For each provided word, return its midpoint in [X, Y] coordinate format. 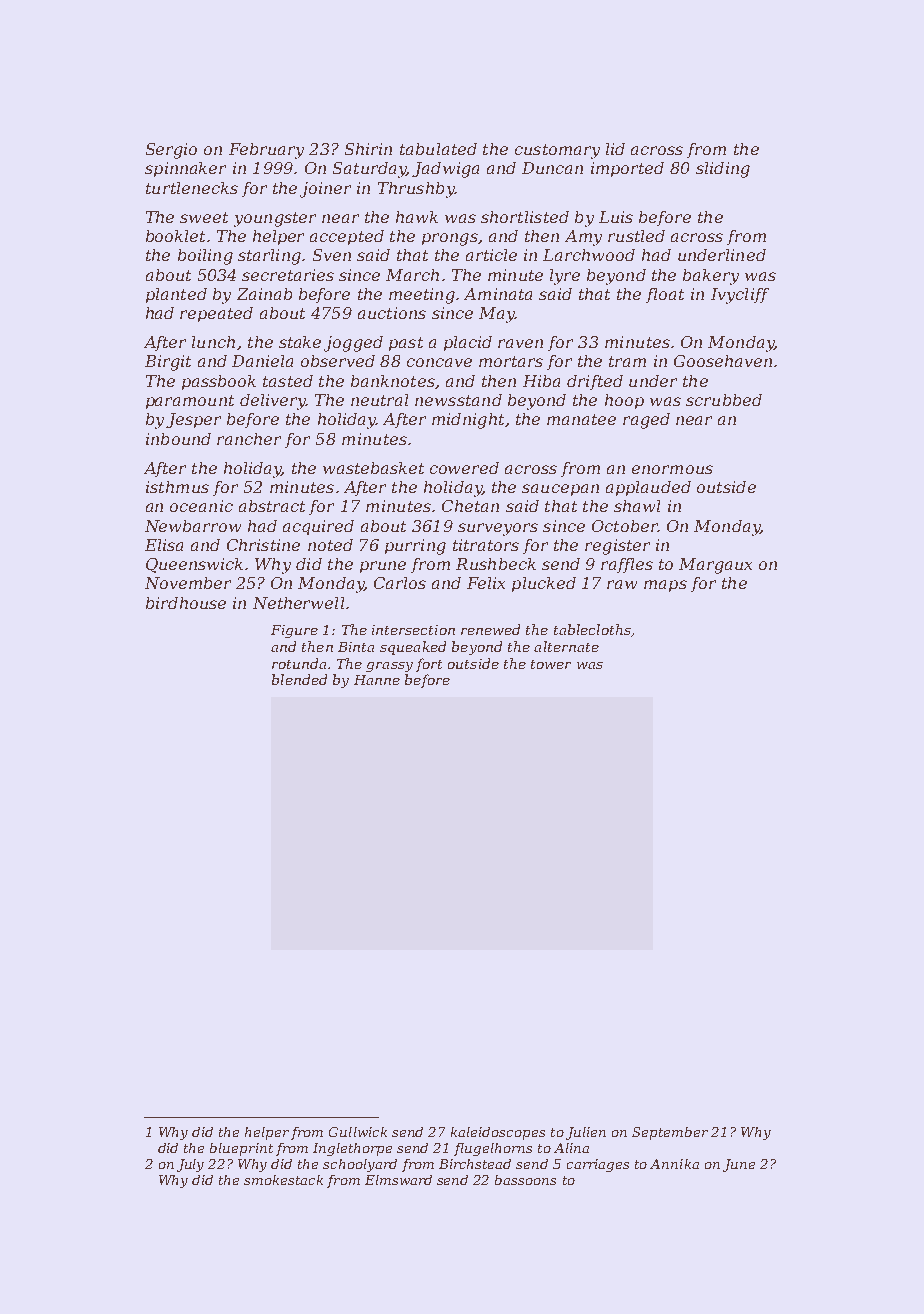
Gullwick [358, 1132]
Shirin [368, 149]
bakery [711, 277]
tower [551, 664]
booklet [175, 236]
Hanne [377, 680]
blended [299, 679]
